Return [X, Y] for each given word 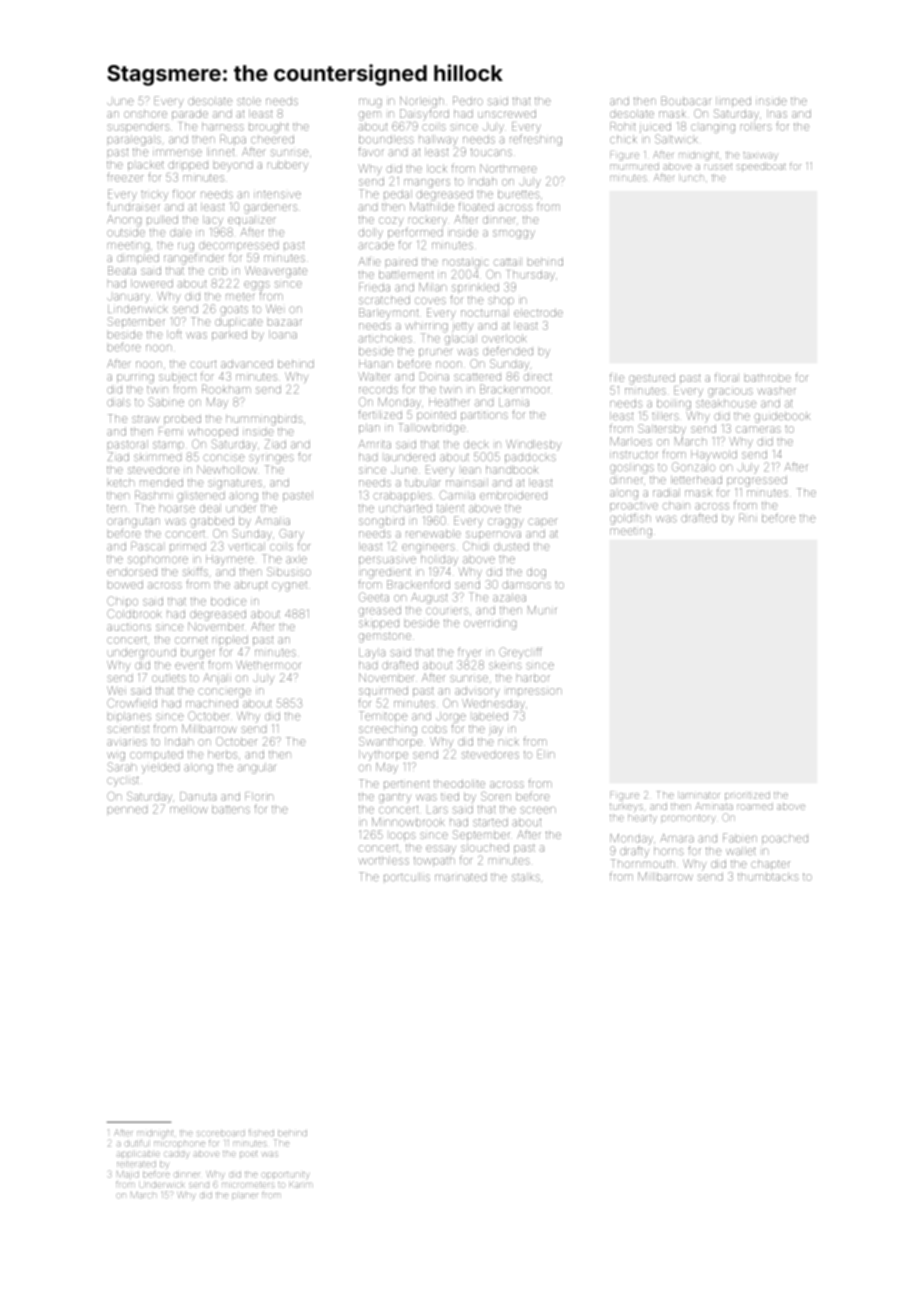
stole [249, 101]
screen [538, 810]
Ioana [283, 334]
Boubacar [685, 100]
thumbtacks [768, 876]
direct [538, 376]
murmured [634, 167]
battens [231, 809]
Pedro [468, 101]
